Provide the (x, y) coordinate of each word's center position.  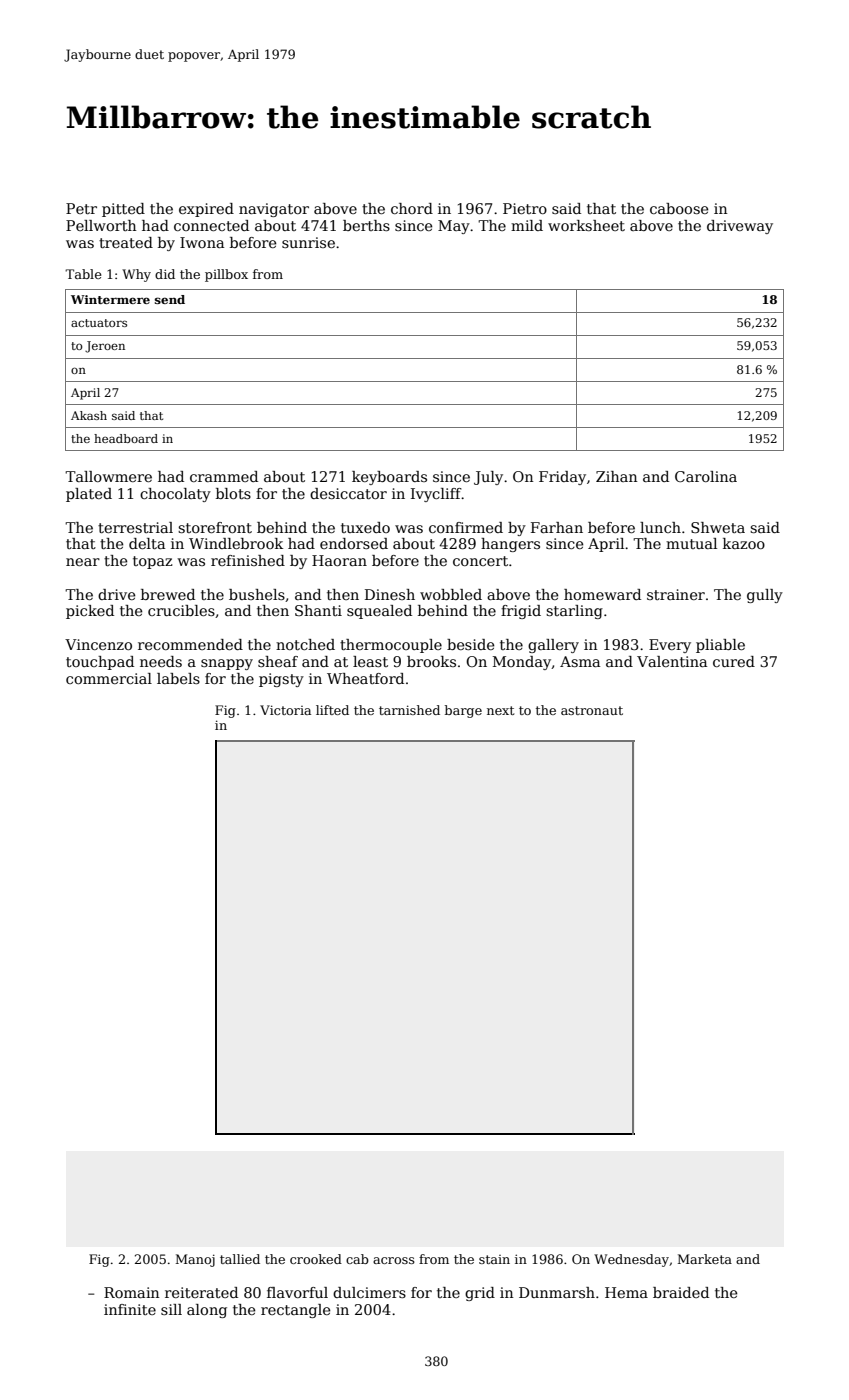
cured (734, 661)
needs (161, 661)
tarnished (409, 710)
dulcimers (369, 1292)
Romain (132, 1292)
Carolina (706, 476)
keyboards (389, 478)
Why (136, 275)
